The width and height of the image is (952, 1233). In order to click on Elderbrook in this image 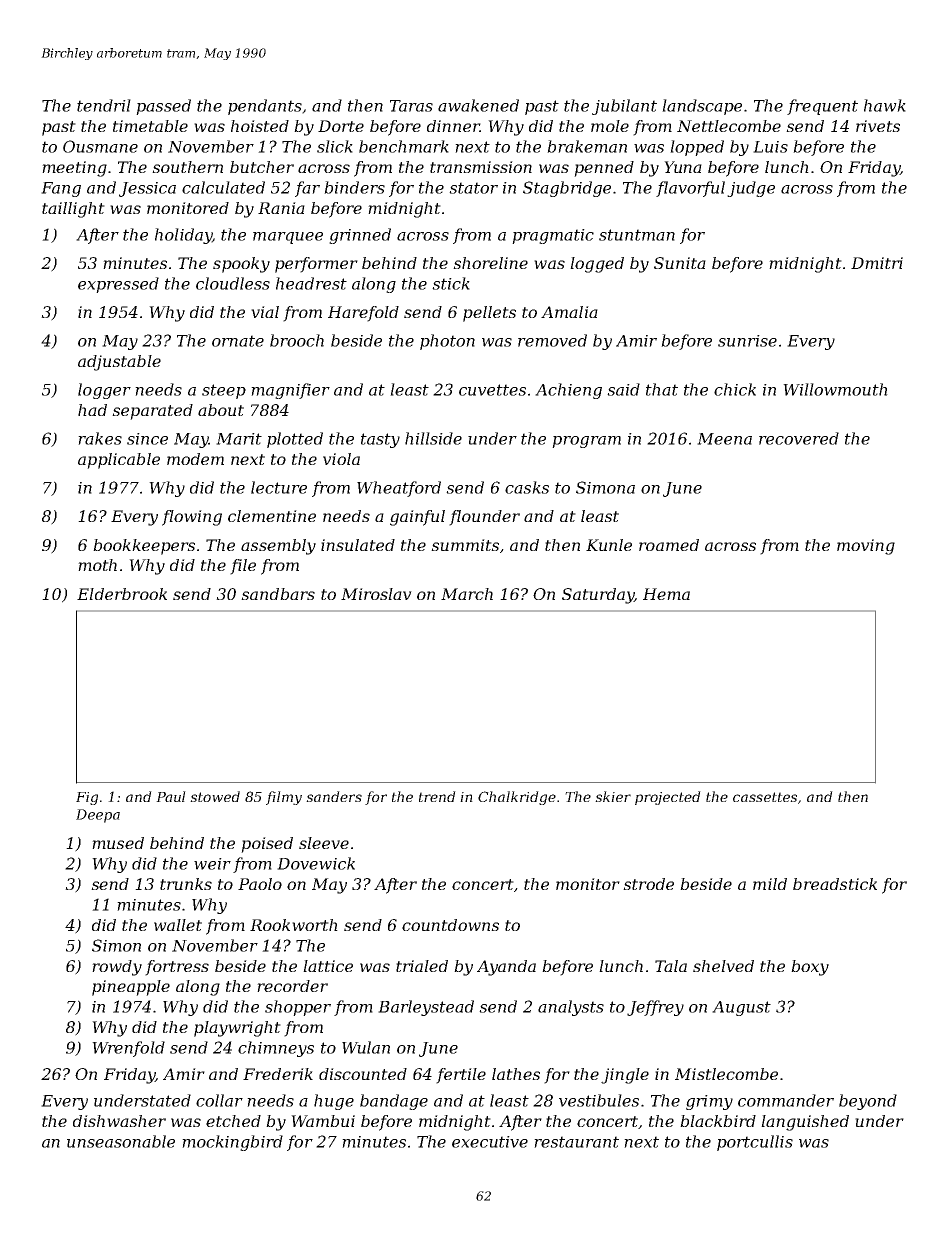, I will do `click(122, 594)`.
